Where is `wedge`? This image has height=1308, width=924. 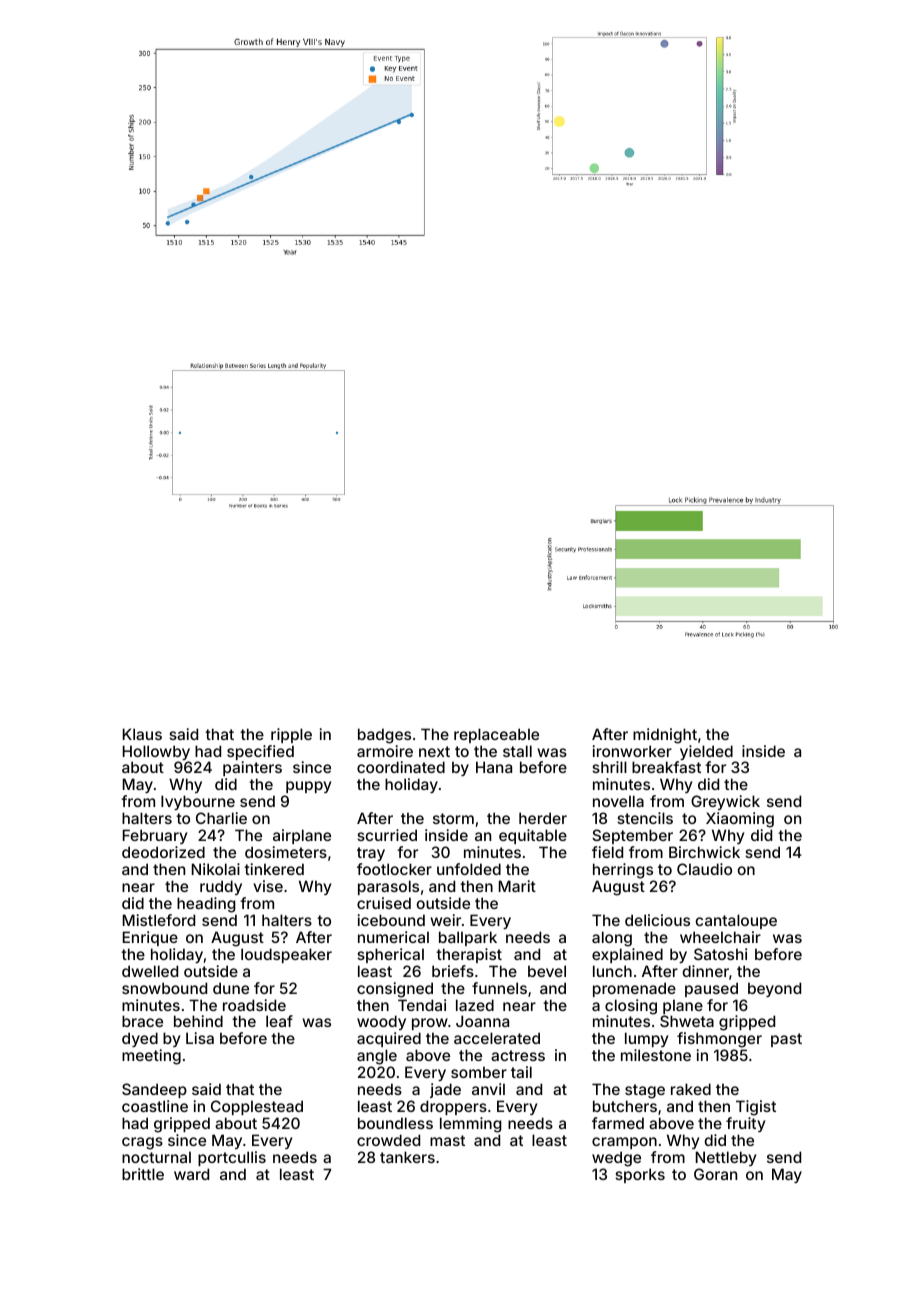 wedge is located at coordinates (616, 1159).
